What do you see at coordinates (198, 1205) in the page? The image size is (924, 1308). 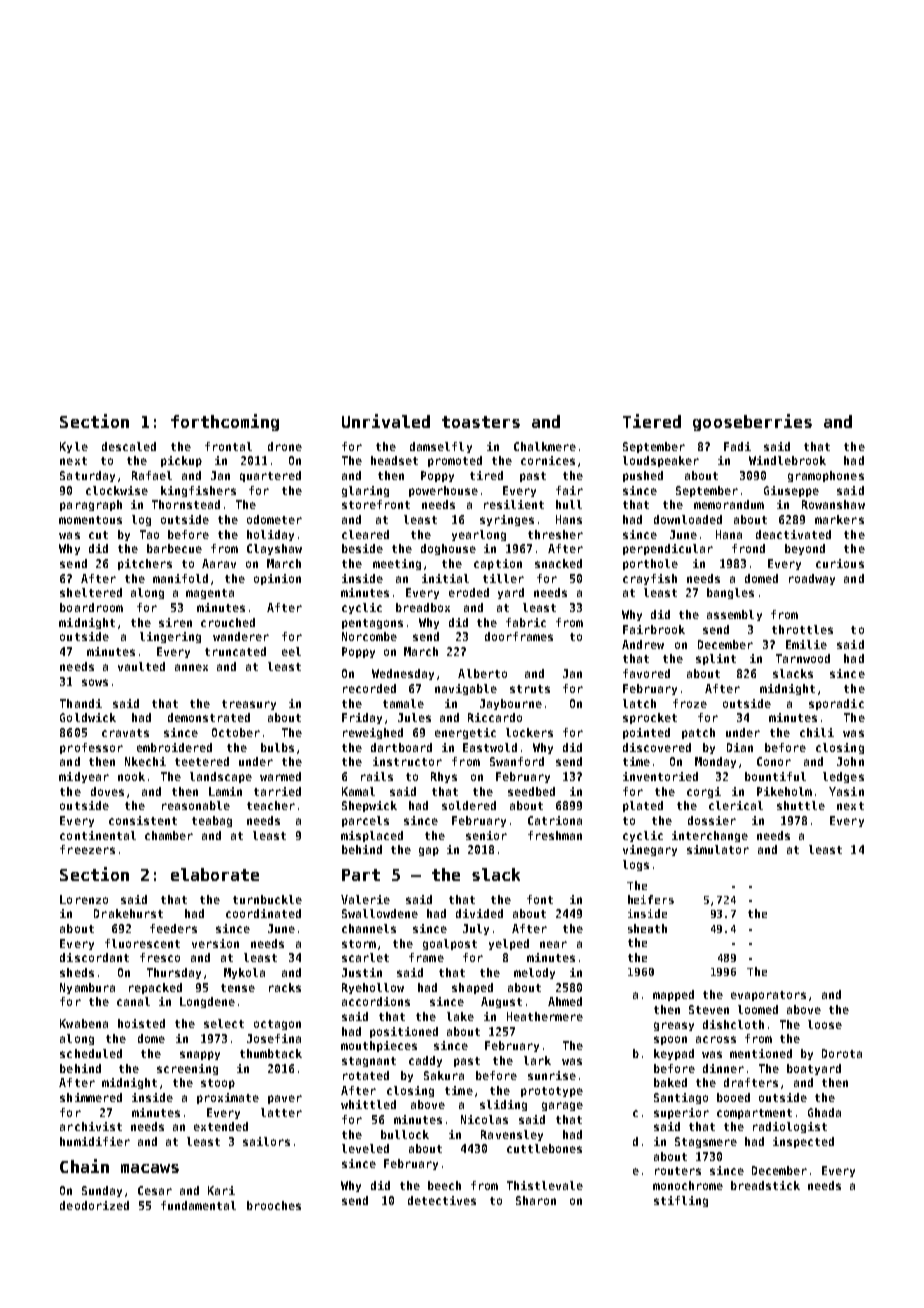 I see `fundamental` at bounding box center [198, 1205].
